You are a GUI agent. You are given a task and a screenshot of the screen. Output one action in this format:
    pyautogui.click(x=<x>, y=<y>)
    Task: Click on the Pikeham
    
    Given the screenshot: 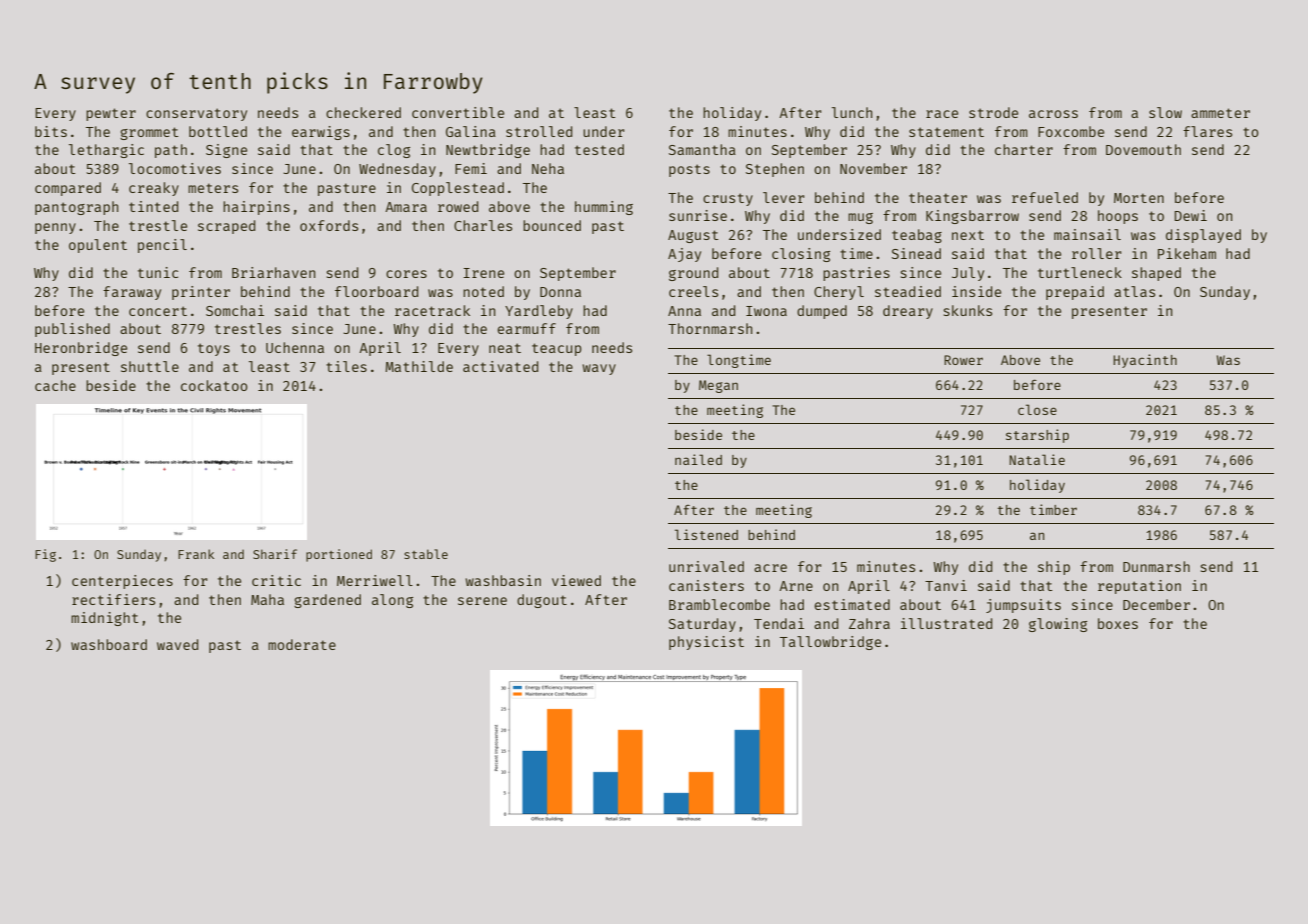 What is the action you would take?
    pyautogui.click(x=1187, y=253)
